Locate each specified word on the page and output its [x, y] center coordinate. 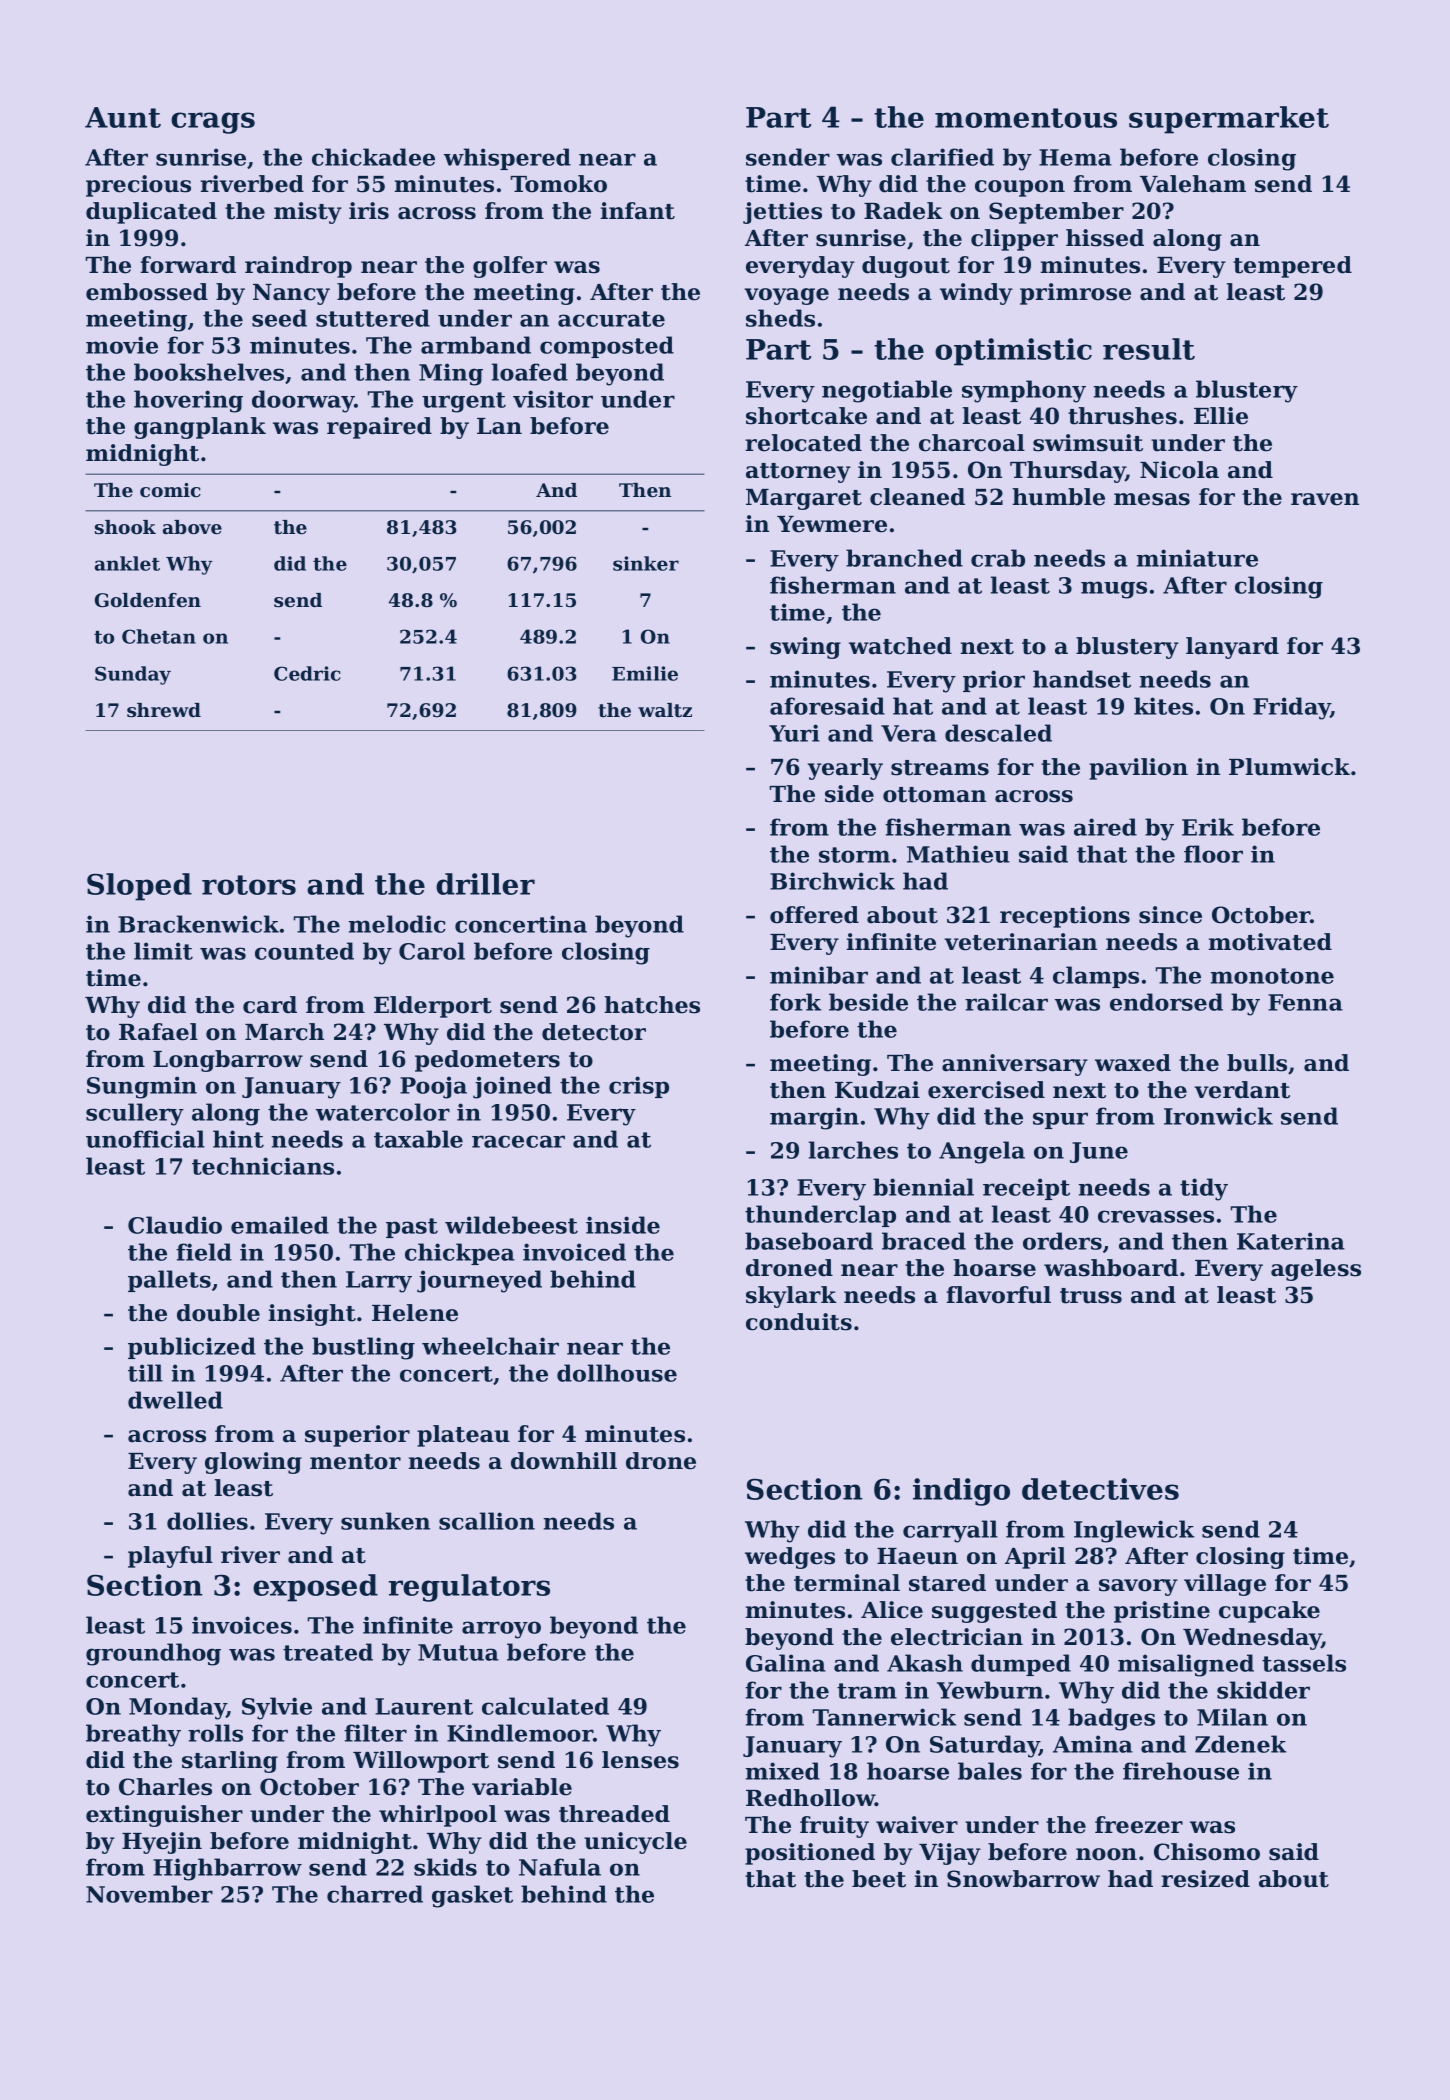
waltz [665, 710]
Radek [903, 211]
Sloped [139, 887]
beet [879, 1879]
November [149, 1894]
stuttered [373, 318]
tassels [1304, 1663]
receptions [1065, 917]
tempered [1292, 267]
